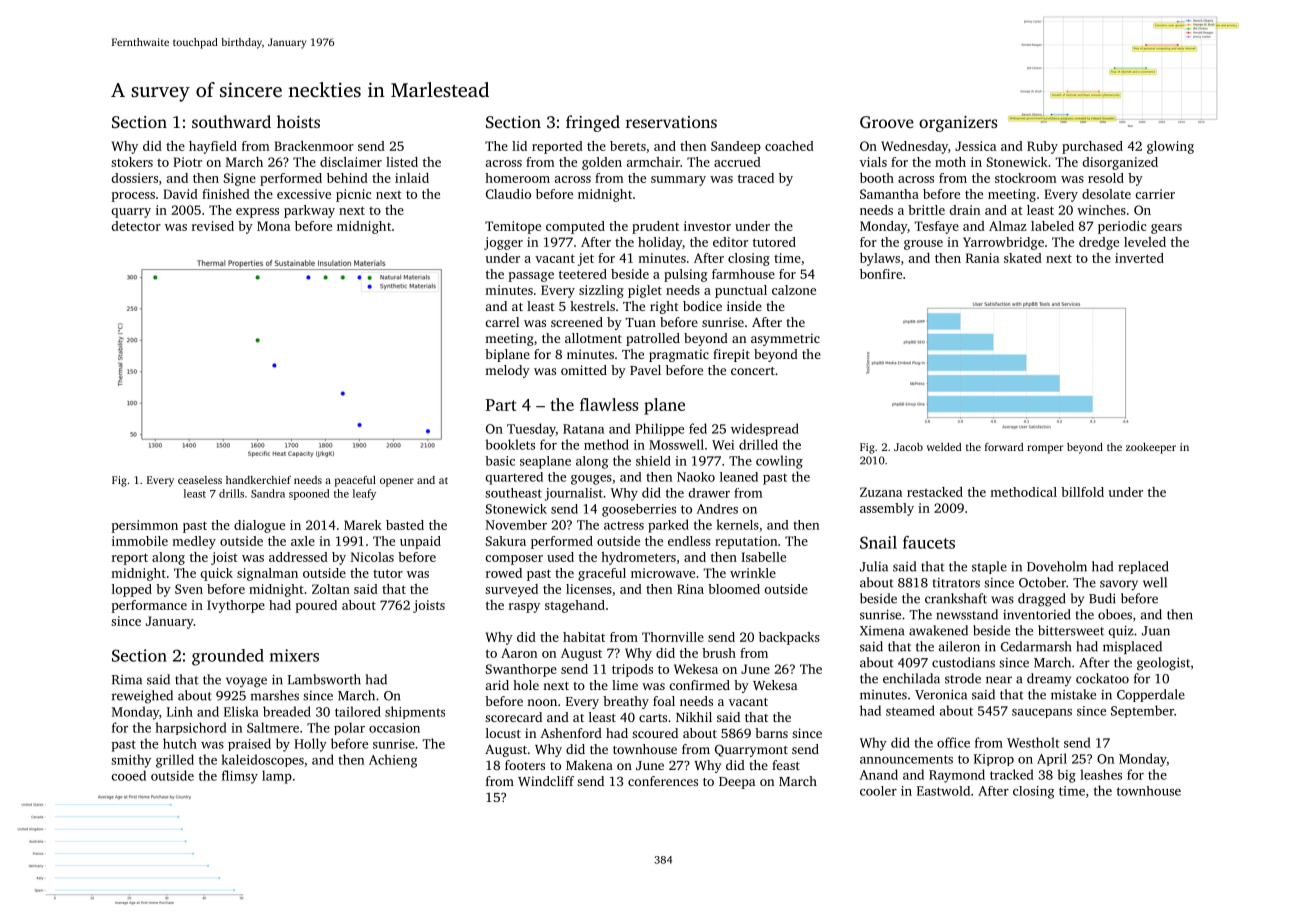 This screenshot has height=924, width=1308. I want to click on dialogue, so click(259, 526).
